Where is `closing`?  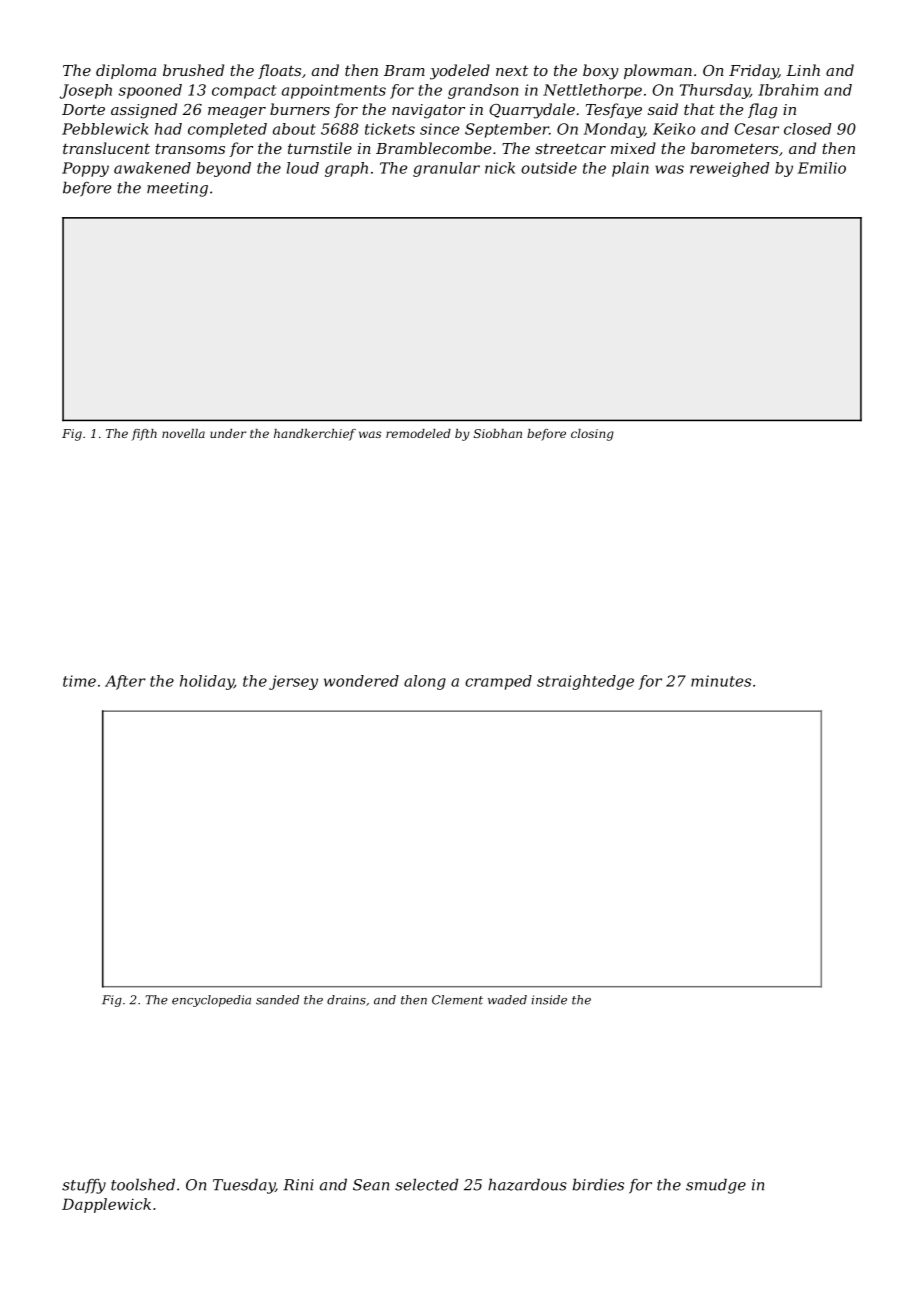
closing is located at coordinates (592, 435).
